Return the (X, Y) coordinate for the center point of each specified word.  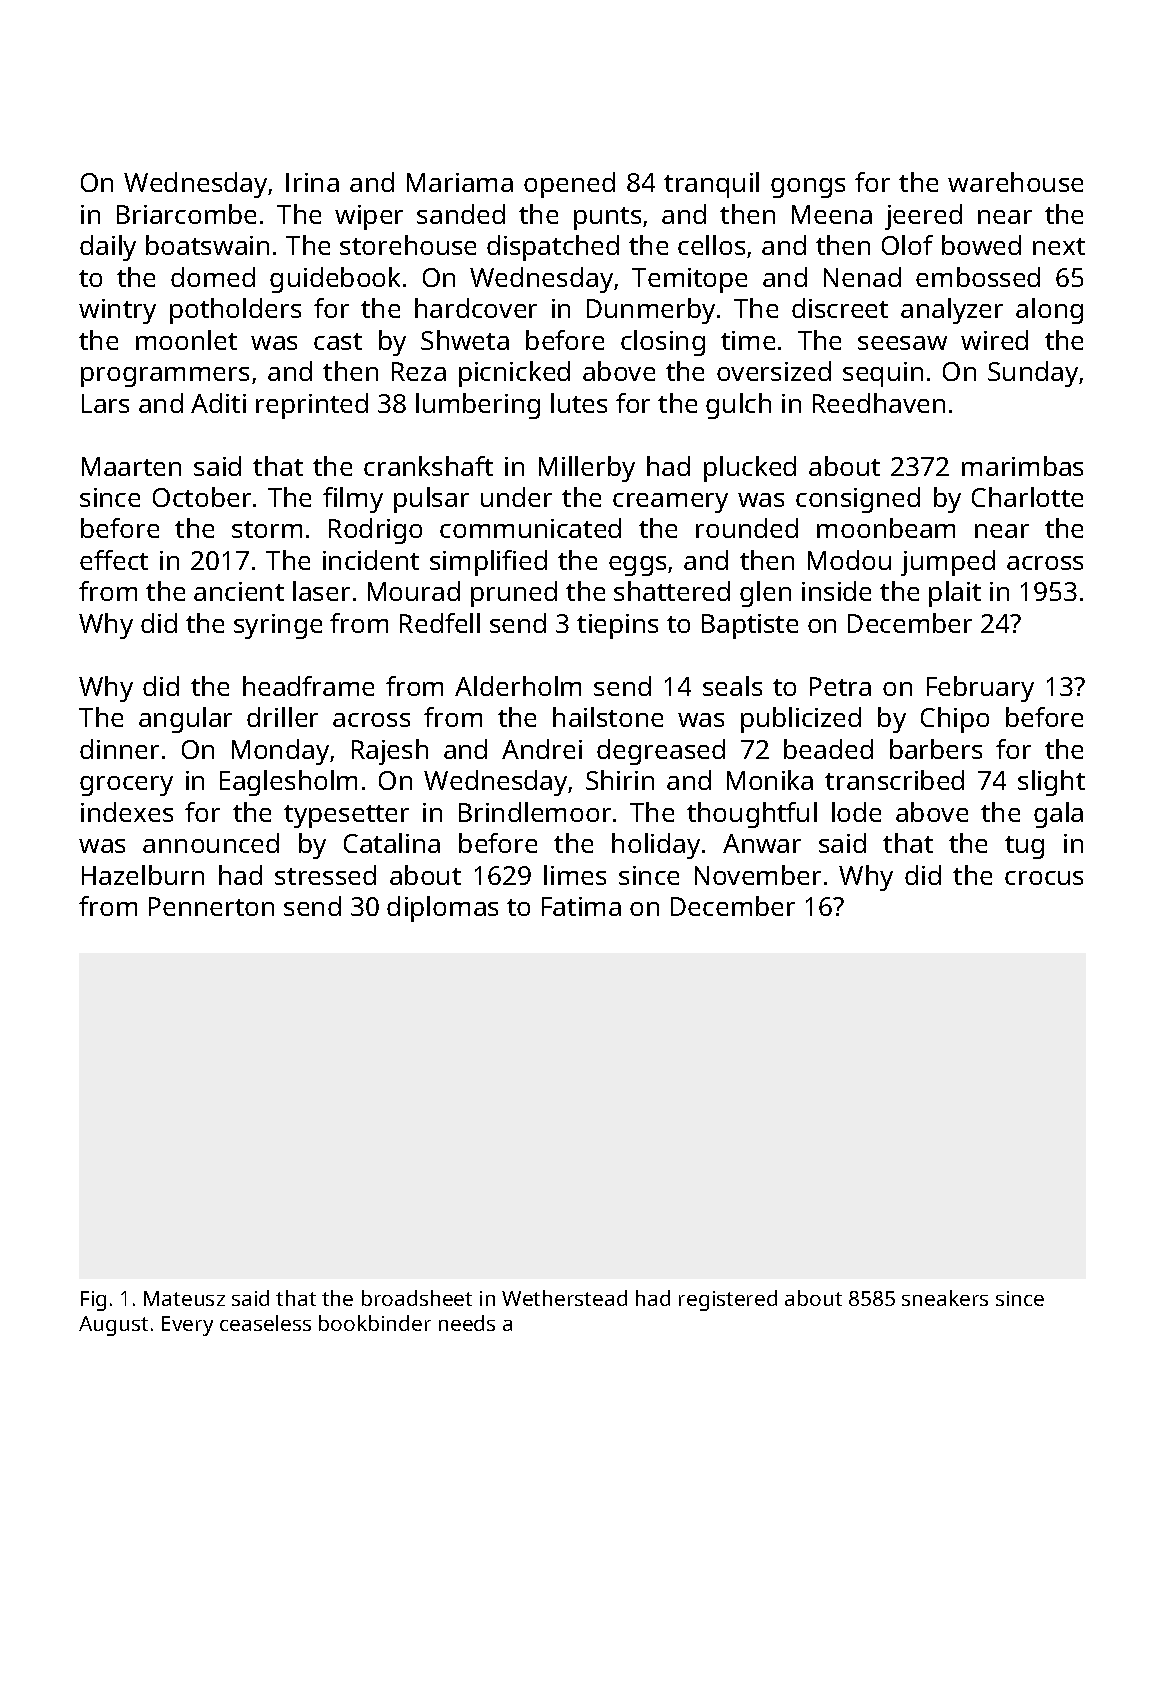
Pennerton (211, 906)
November (758, 875)
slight (1051, 783)
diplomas (442, 909)
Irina (312, 182)
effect (114, 560)
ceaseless (265, 1323)
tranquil (711, 185)
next (1059, 246)
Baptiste (750, 626)
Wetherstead (564, 1298)
